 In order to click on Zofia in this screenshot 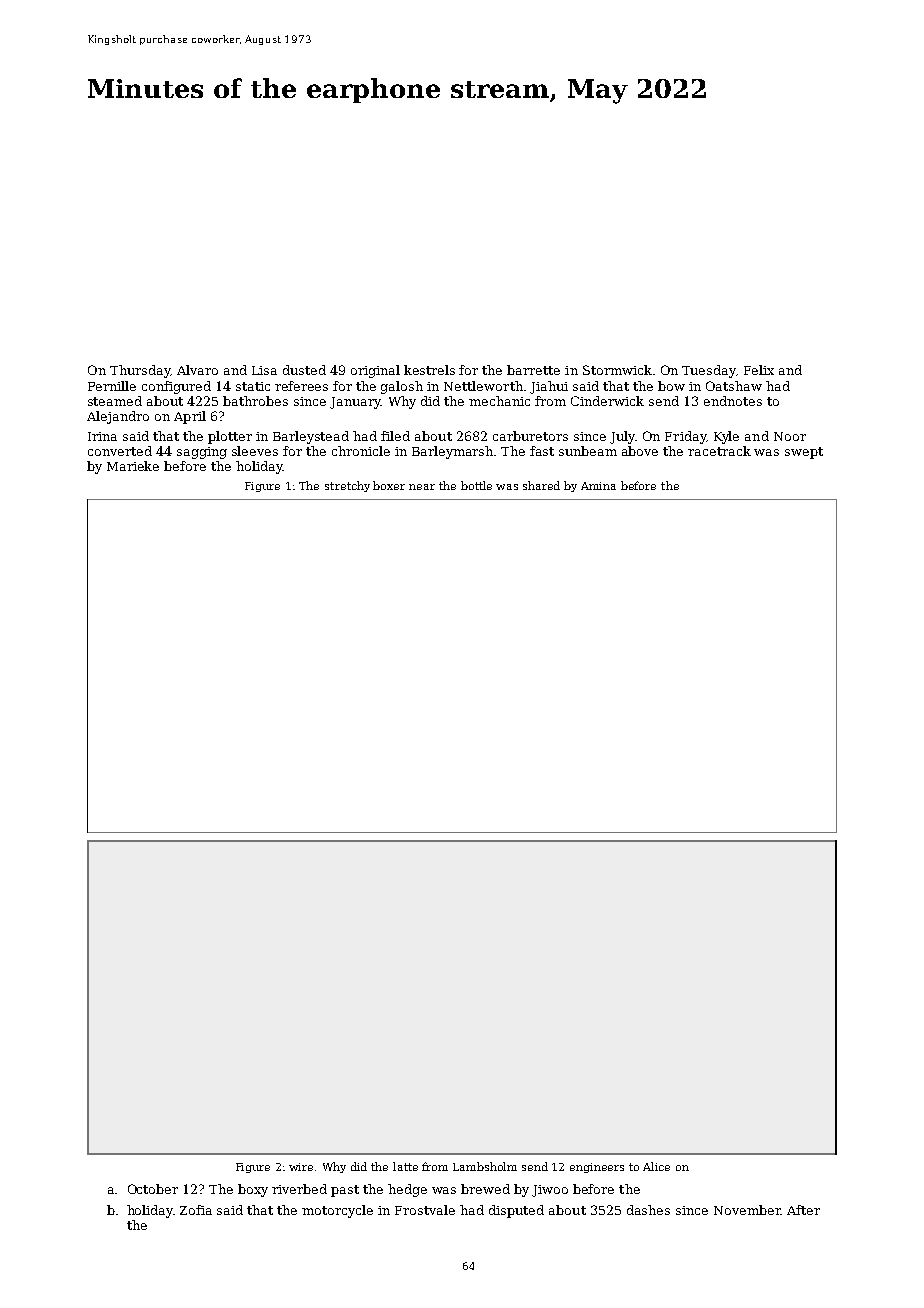, I will do `click(196, 1210)`.
